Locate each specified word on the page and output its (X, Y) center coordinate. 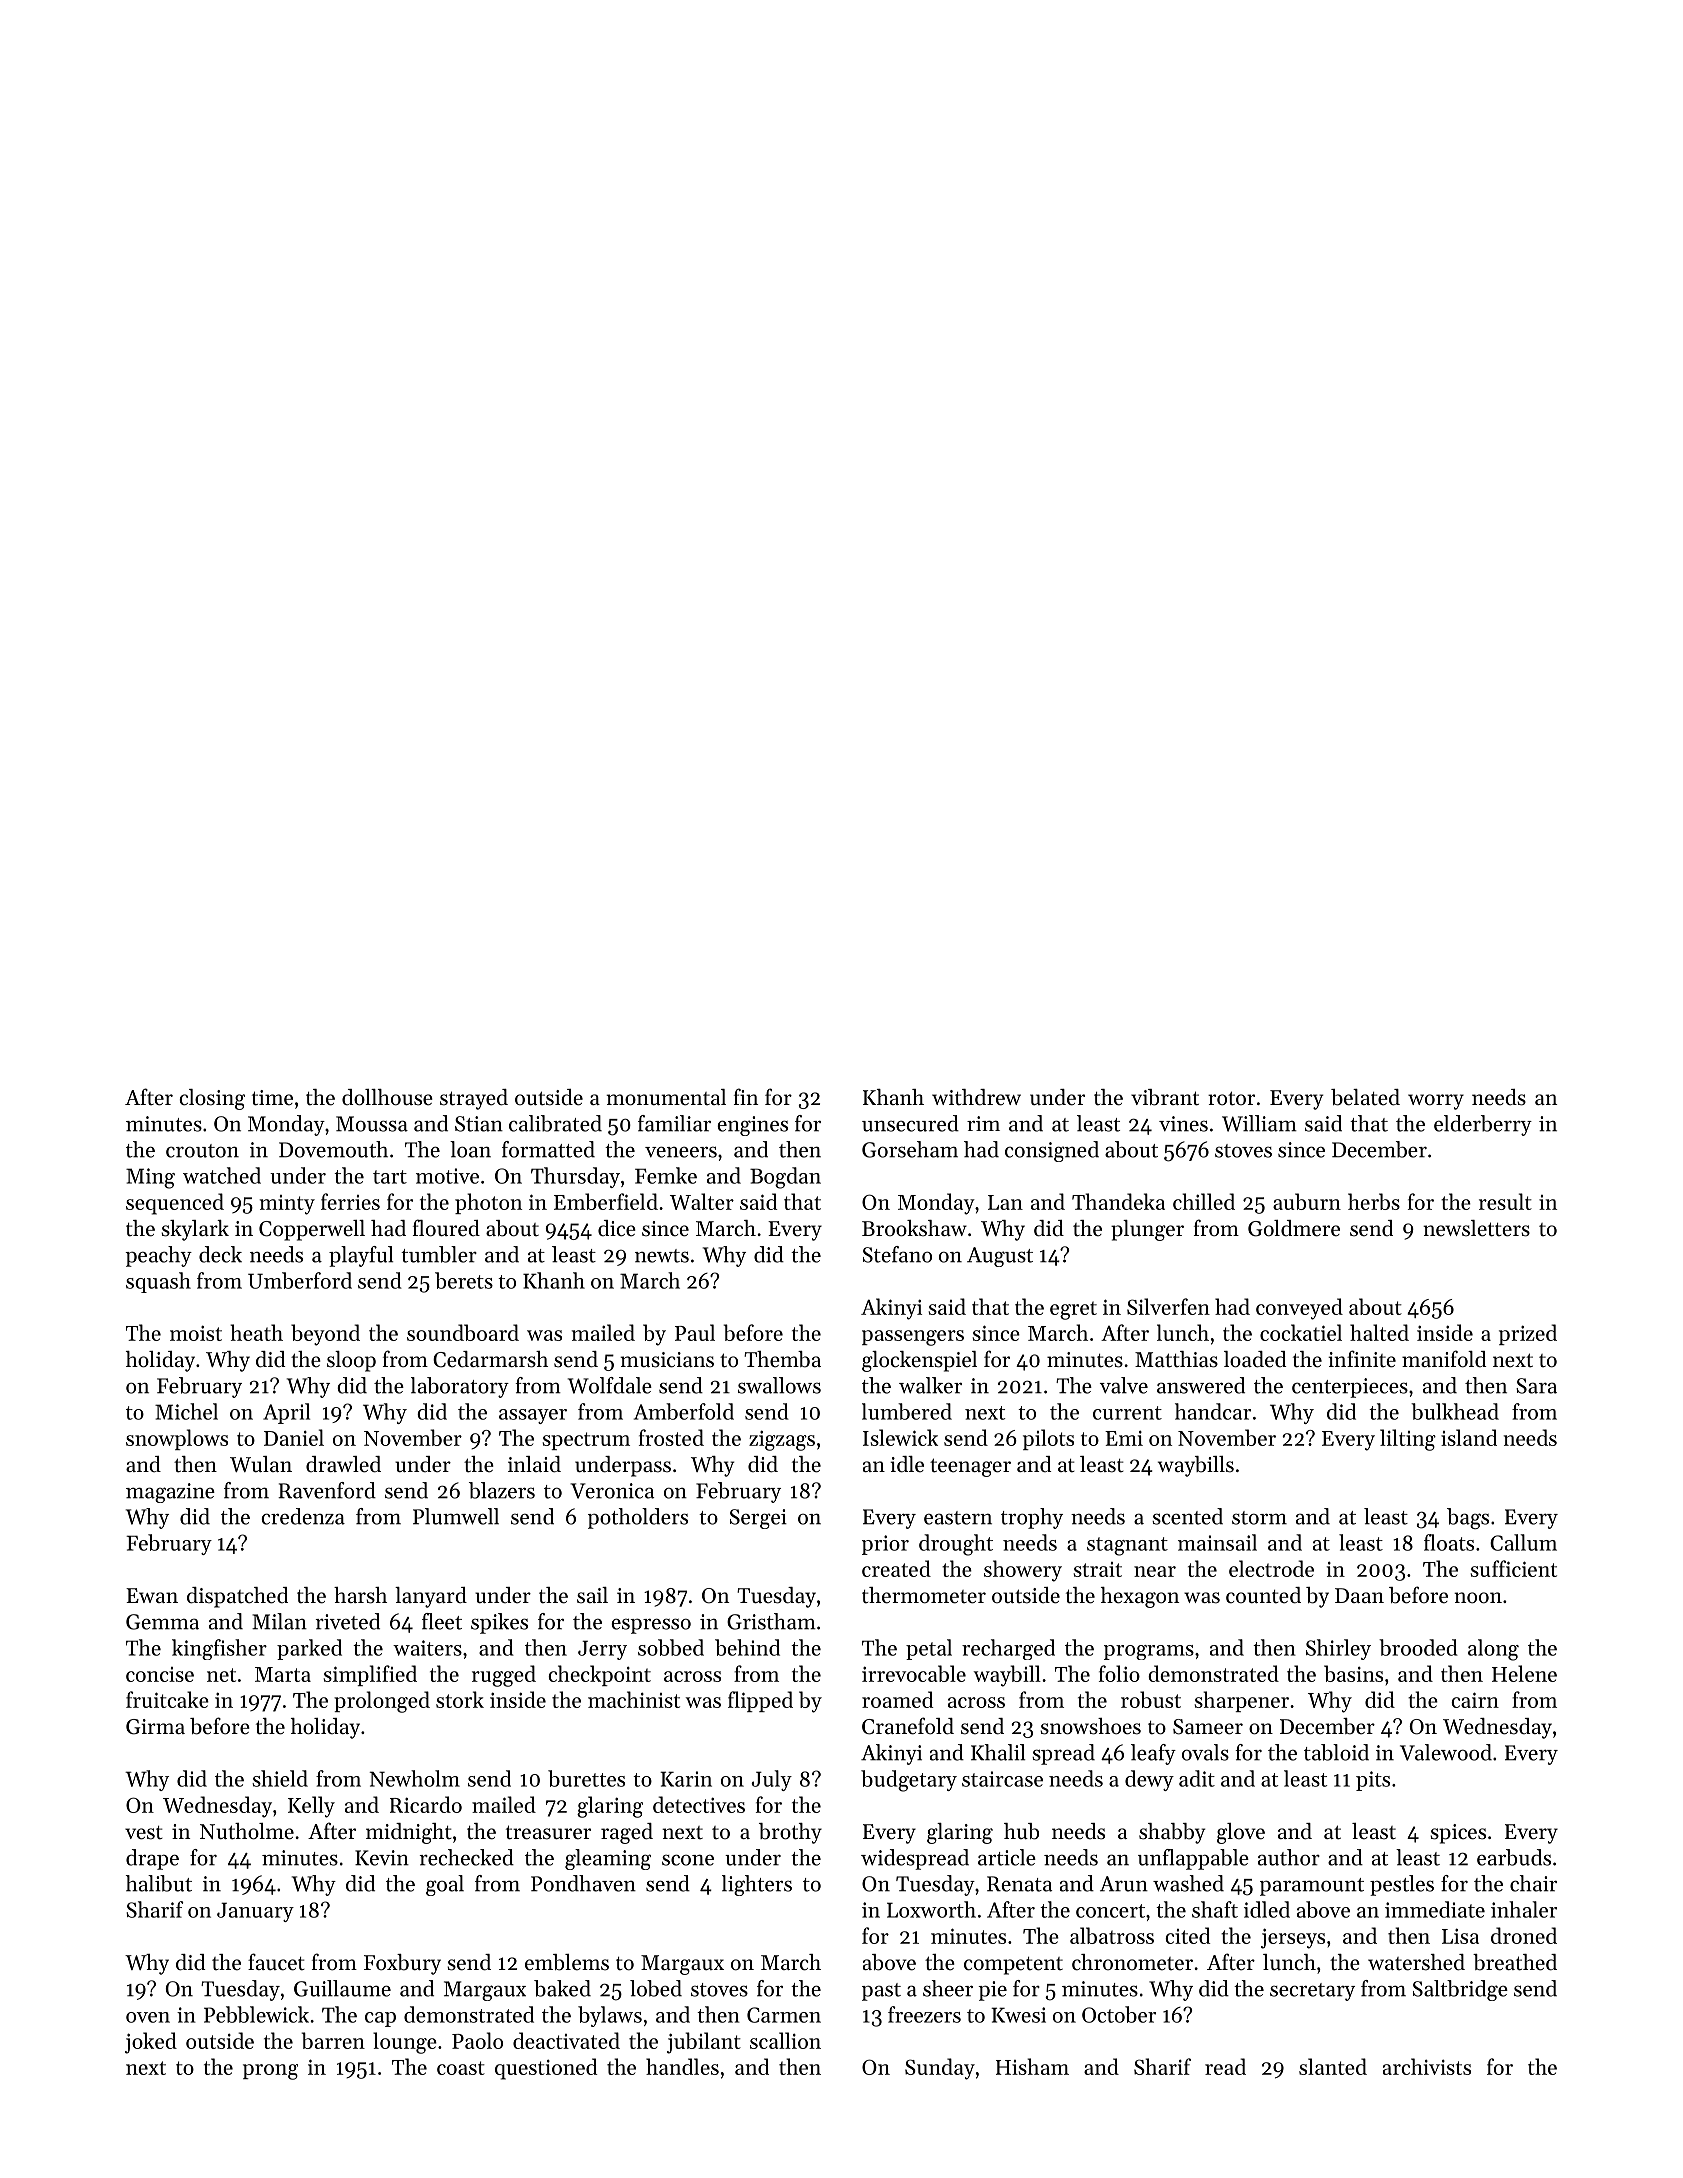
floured (446, 1228)
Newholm (414, 1778)
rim (983, 1123)
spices (1458, 1834)
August (1000, 1257)
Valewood (1446, 1752)
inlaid (534, 1464)
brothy (790, 1833)
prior (885, 1545)
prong (270, 2072)
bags (1468, 1518)
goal (445, 1885)
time (272, 1098)
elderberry (1483, 1125)
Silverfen (1168, 1306)
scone (688, 1860)
